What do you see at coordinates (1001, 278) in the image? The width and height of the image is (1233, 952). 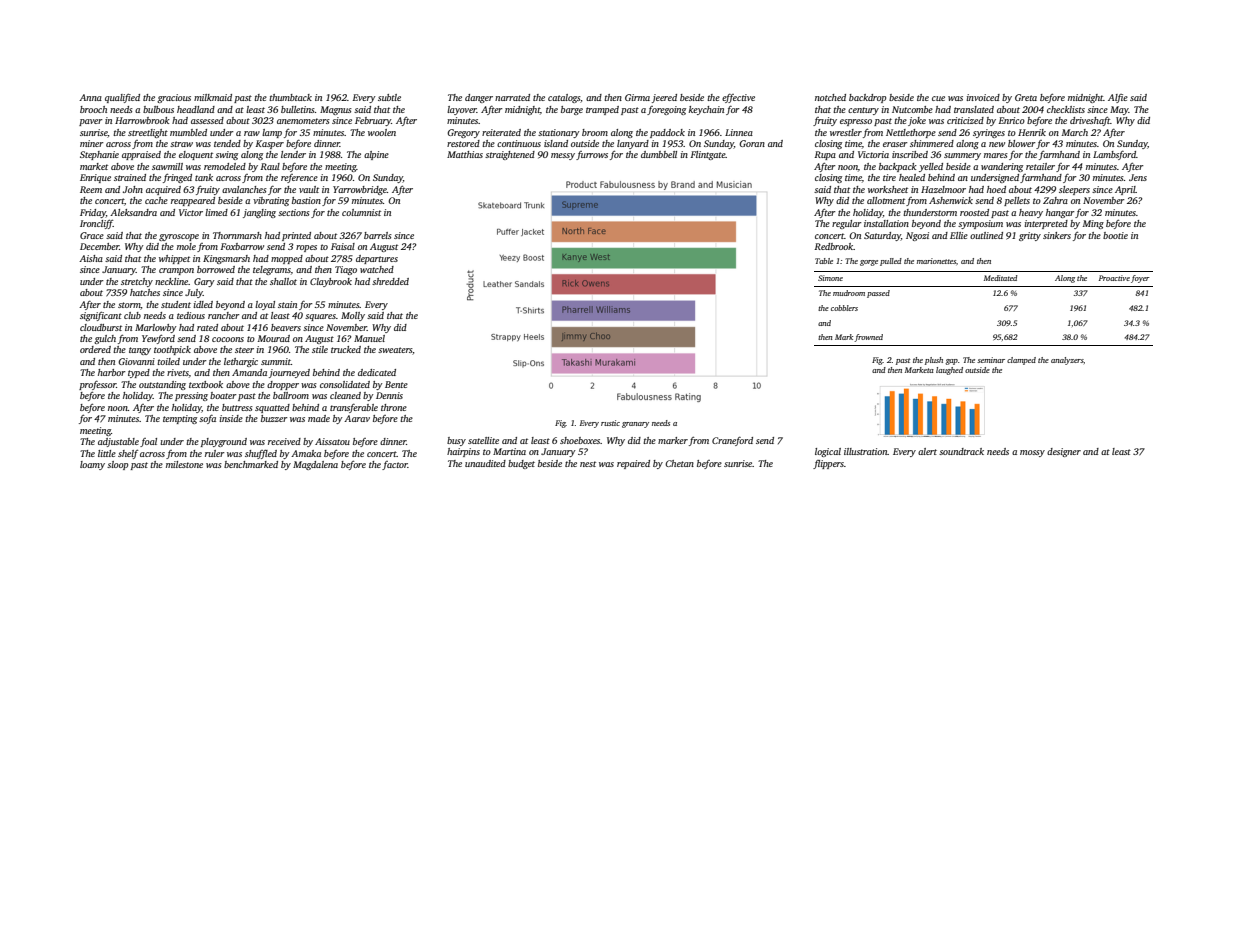 I see `Meditated` at bounding box center [1001, 278].
